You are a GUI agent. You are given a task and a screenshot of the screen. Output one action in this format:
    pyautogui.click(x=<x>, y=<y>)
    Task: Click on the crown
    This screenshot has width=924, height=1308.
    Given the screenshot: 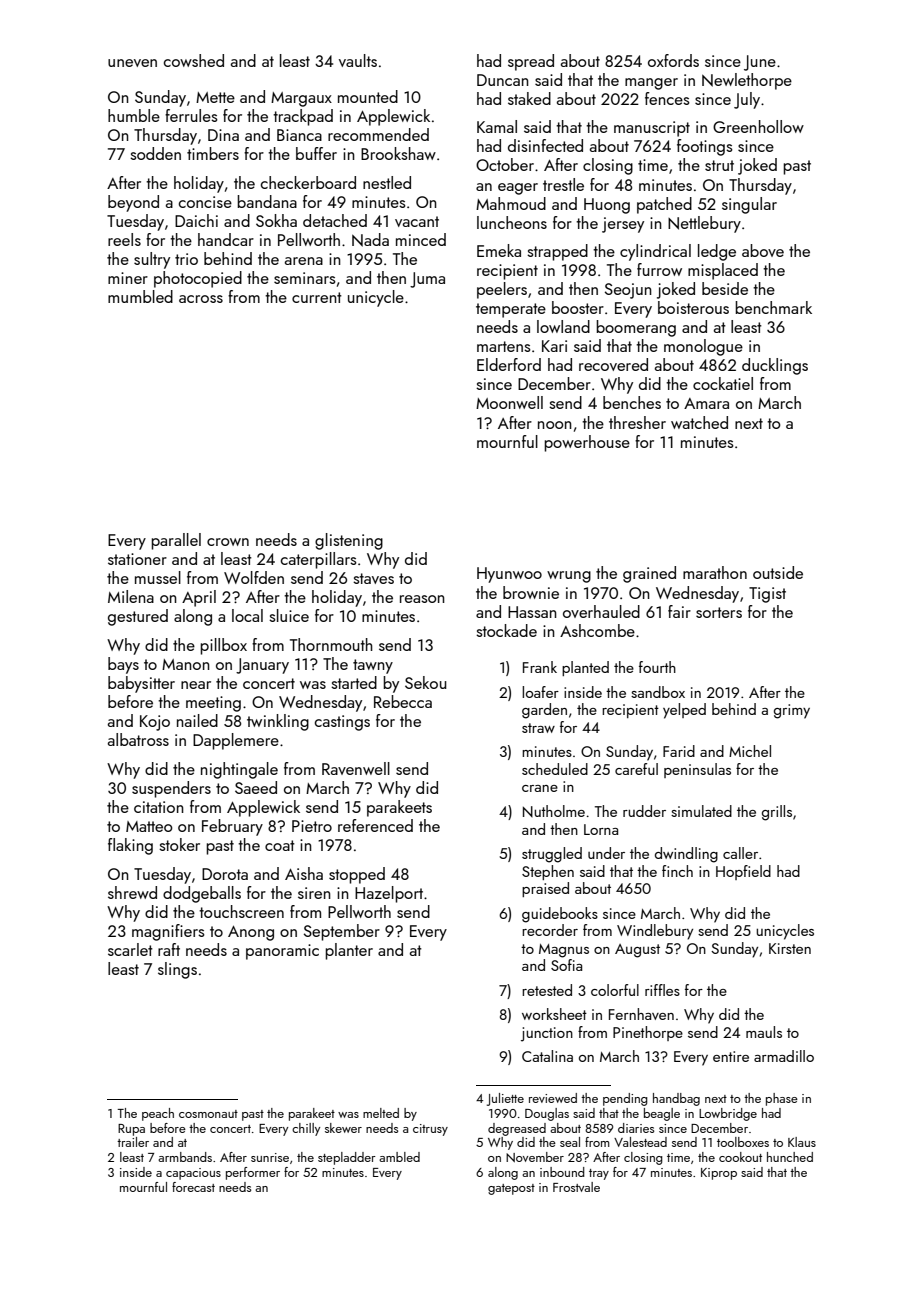 What is the action you would take?
    pyautogui.click(x=228, y=542)
